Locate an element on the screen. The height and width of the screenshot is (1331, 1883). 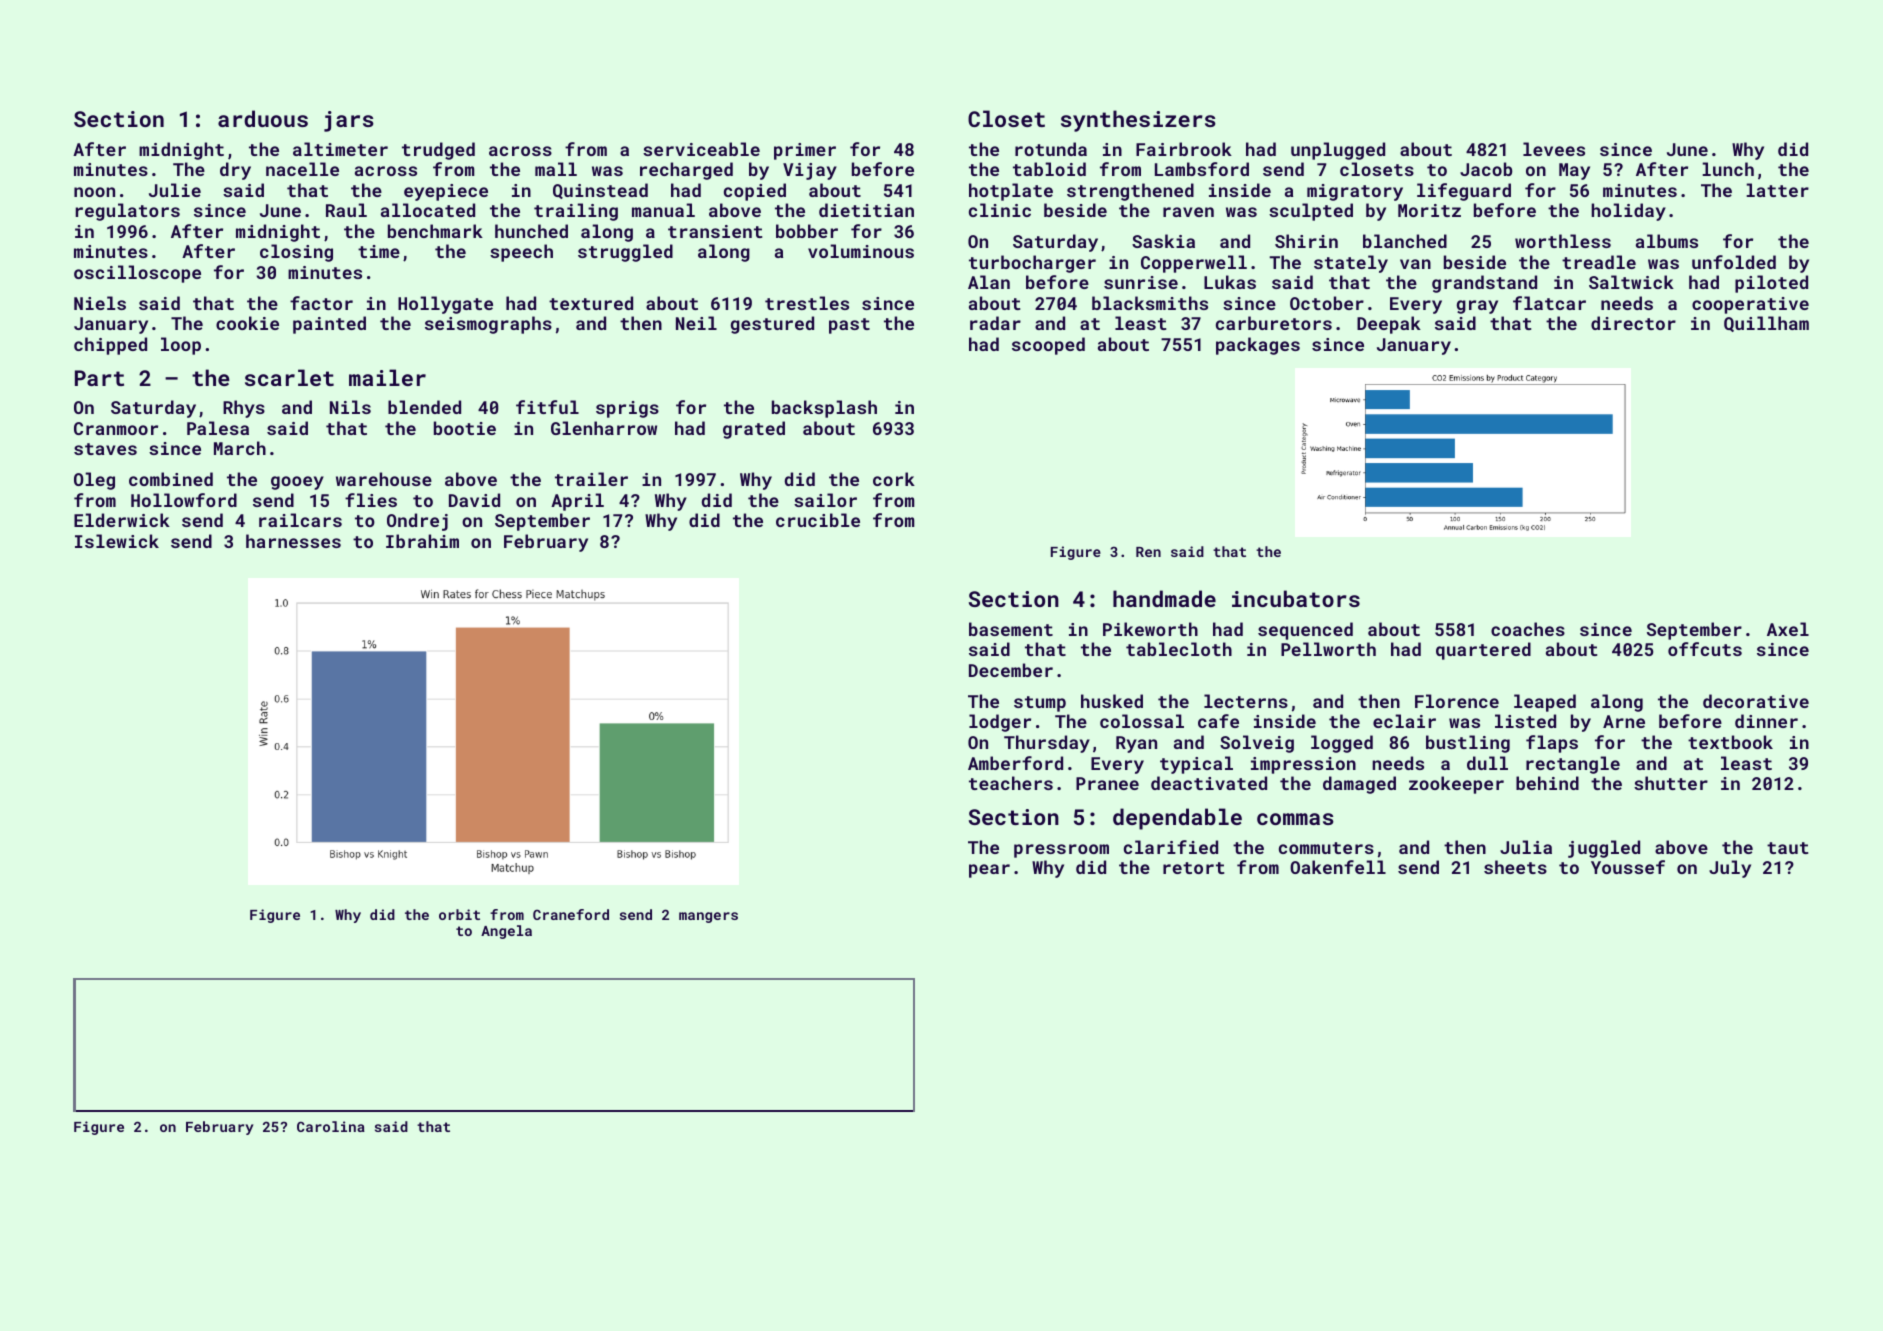
commuters is located at coordinates (1326, 848).
